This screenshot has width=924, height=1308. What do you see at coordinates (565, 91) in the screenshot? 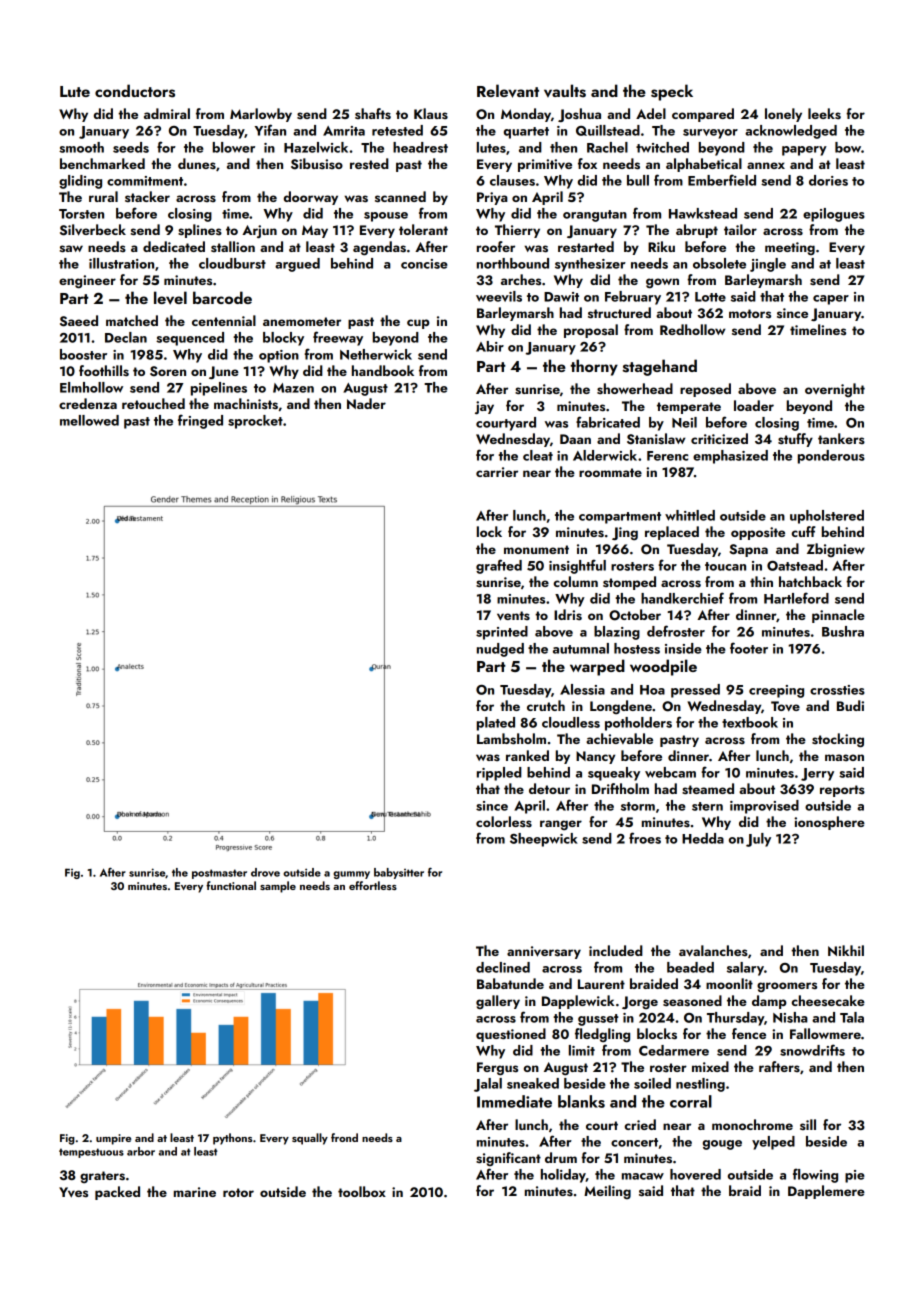
I see `vaults` at bounding box center [565, 91].
